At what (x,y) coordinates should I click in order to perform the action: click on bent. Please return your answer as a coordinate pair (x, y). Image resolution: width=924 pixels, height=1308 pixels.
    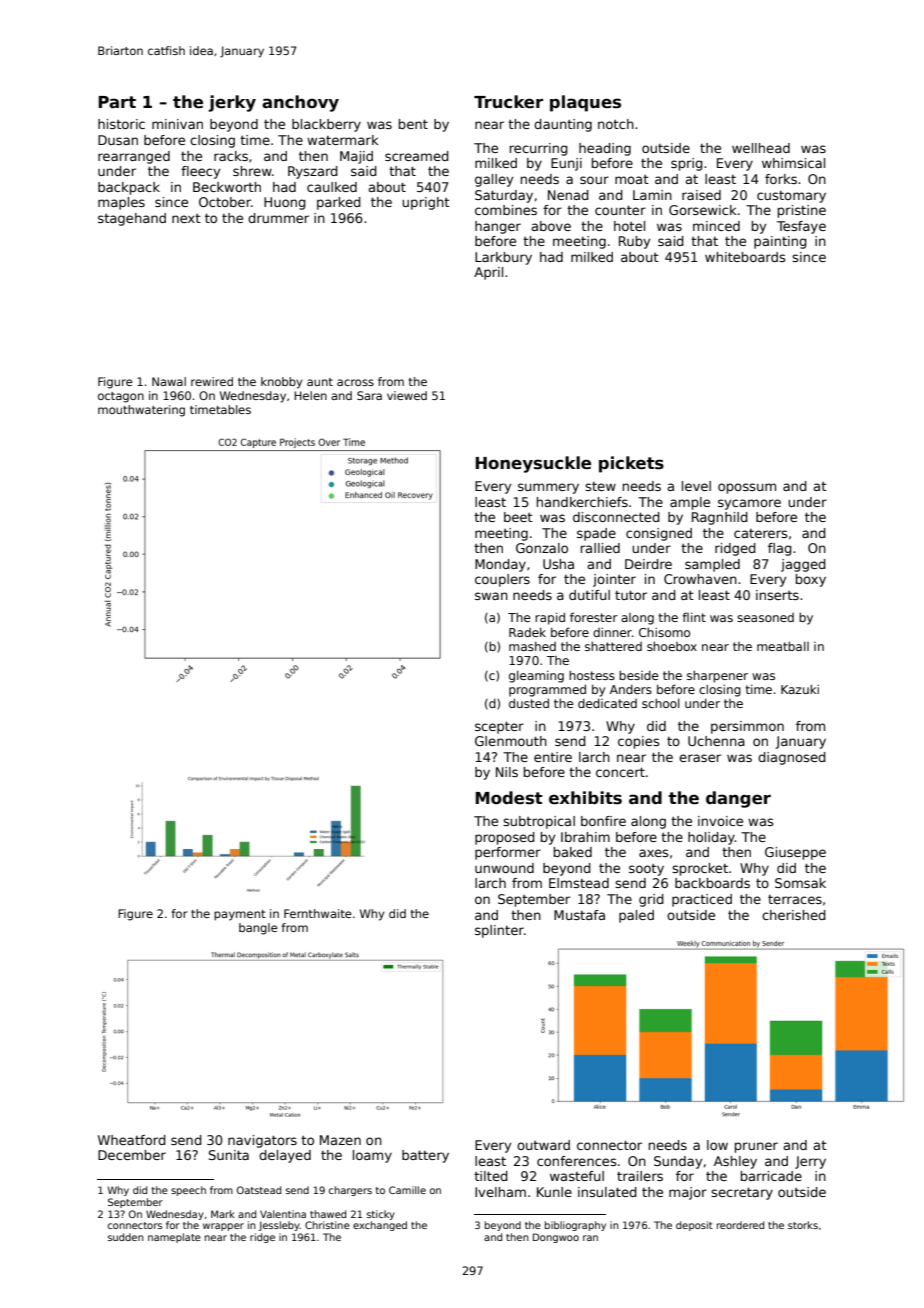
    Looking at the image, I should click on (413, 124).
